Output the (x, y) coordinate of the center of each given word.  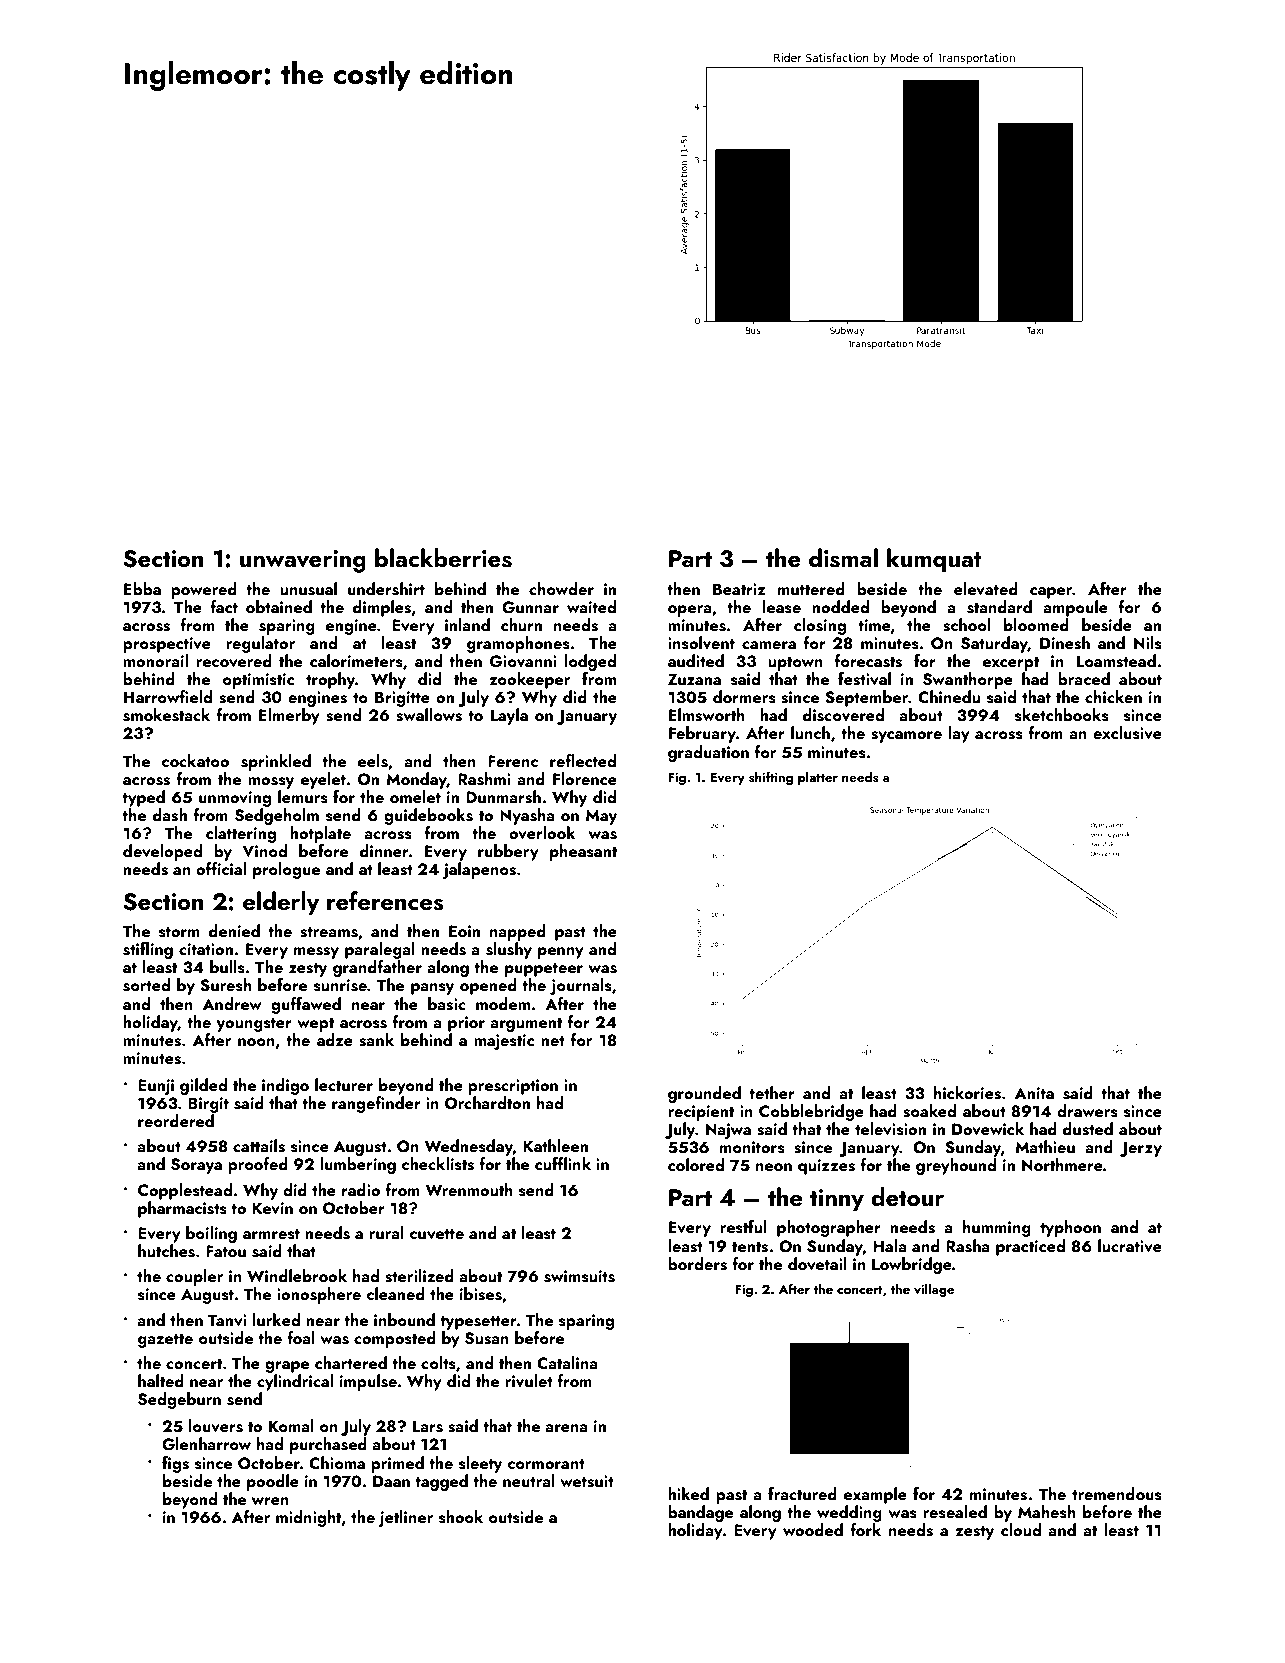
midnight (308, 1518)
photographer (829, 1228)
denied (234, 930)
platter (818, 778)
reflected (583, 760)
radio (361, 1189)
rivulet (529, 1380)
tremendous (1117, 1494)
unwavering (303, 561)
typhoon (1070, 1228)
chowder (561, 588)
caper (1051, 593)
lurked (276, 1319)
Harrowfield (168, 696)
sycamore (906, 737)
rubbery (508, 852)
